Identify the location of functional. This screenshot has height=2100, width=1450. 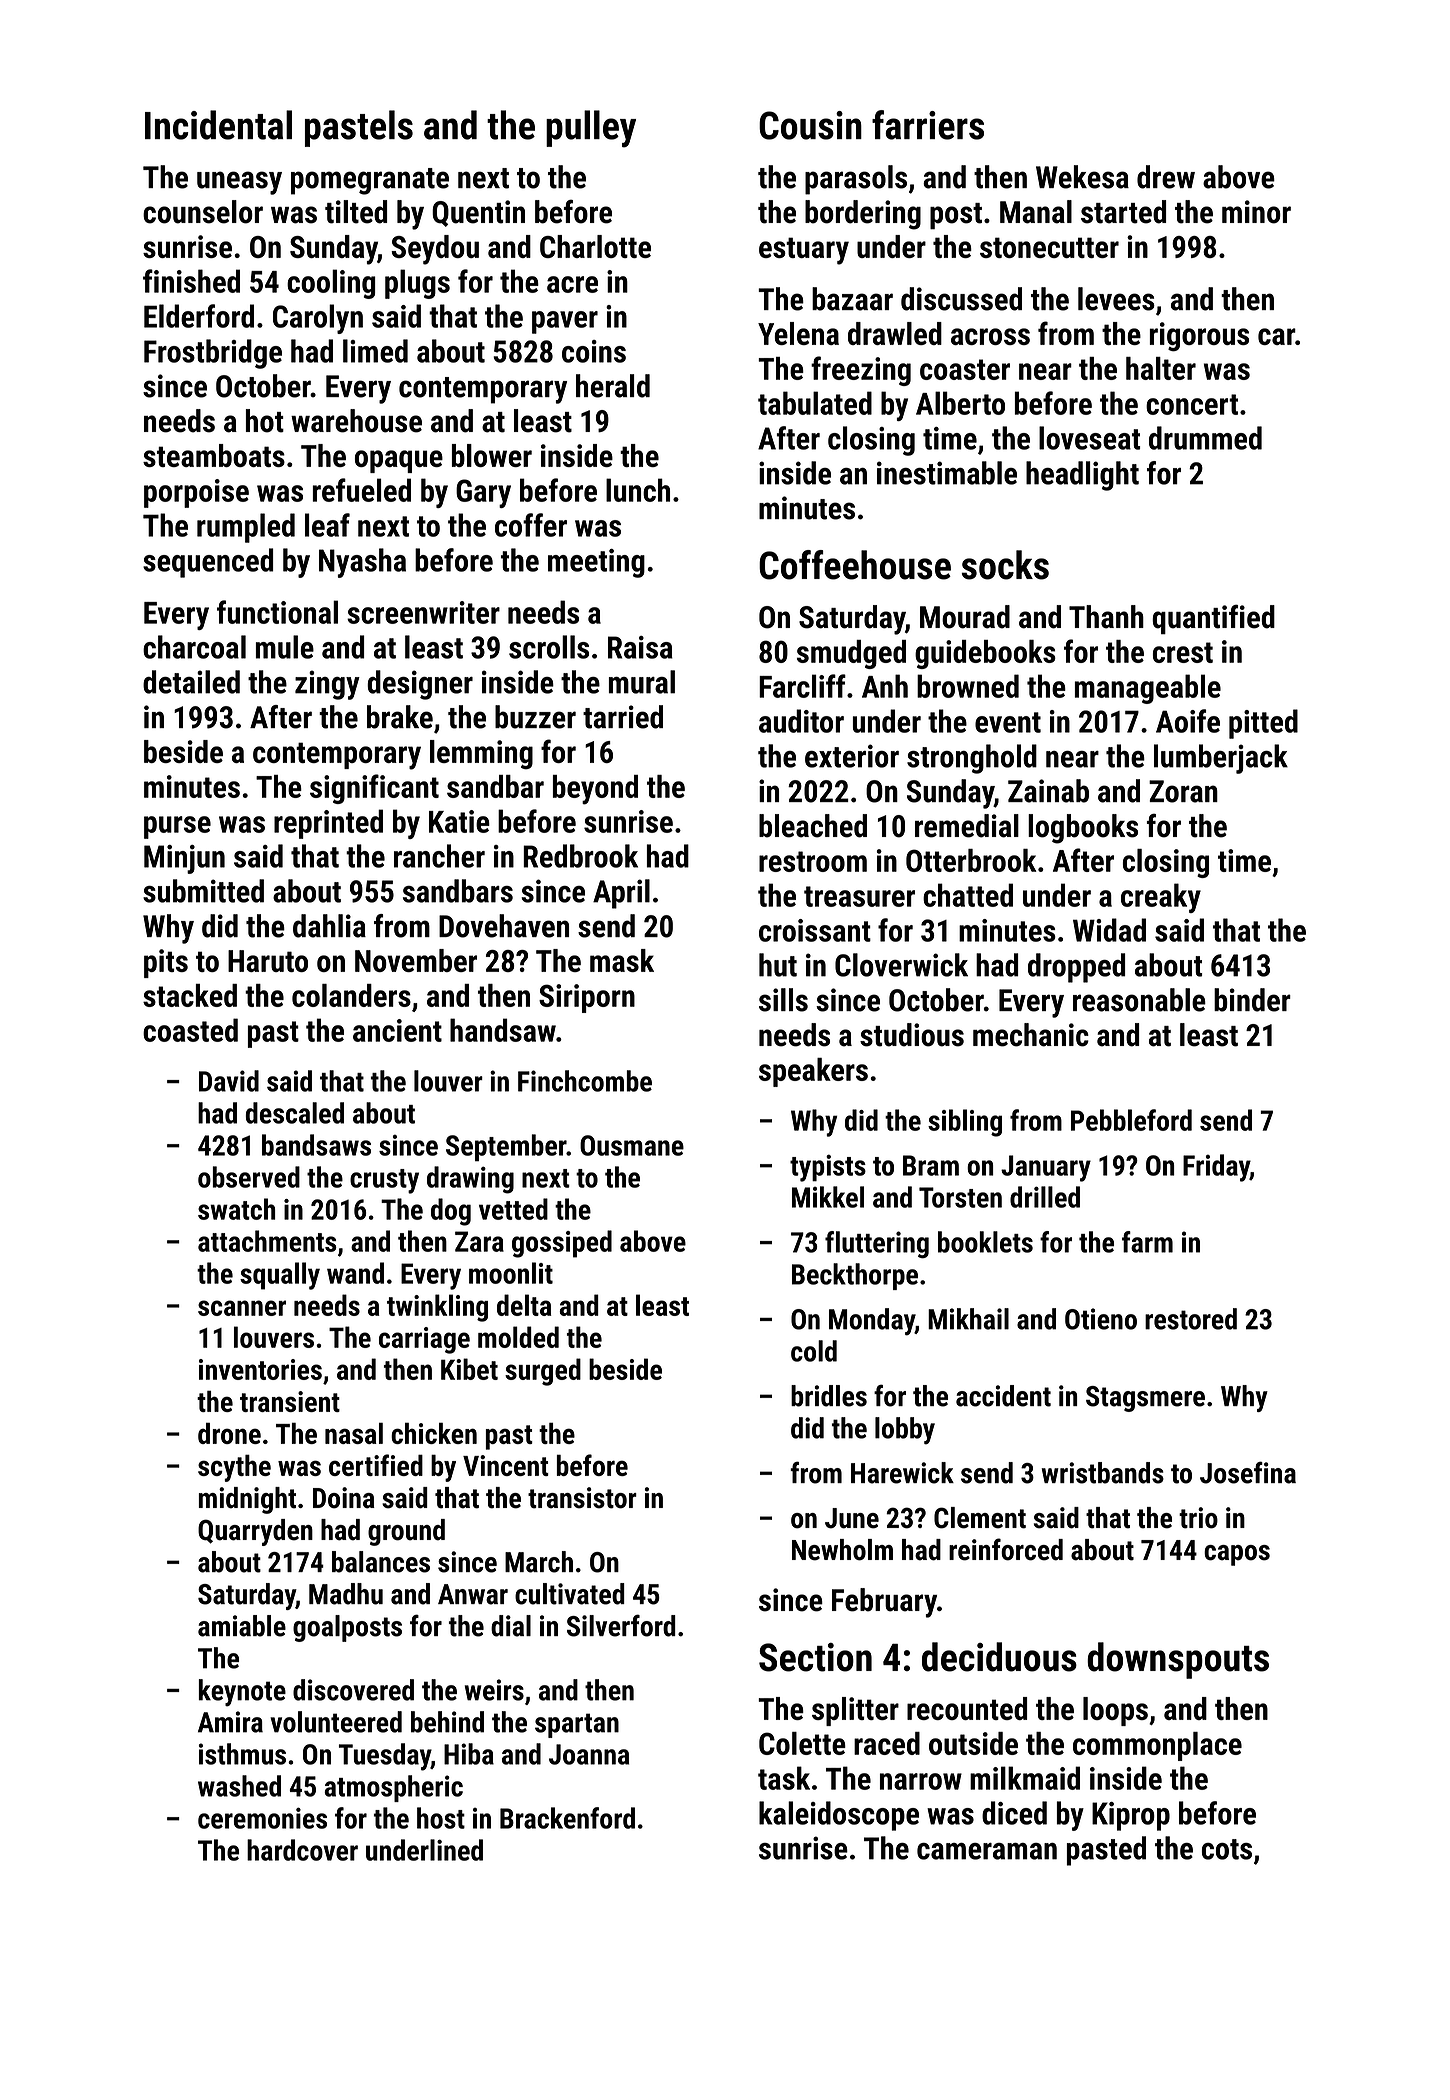
(277, 612).
